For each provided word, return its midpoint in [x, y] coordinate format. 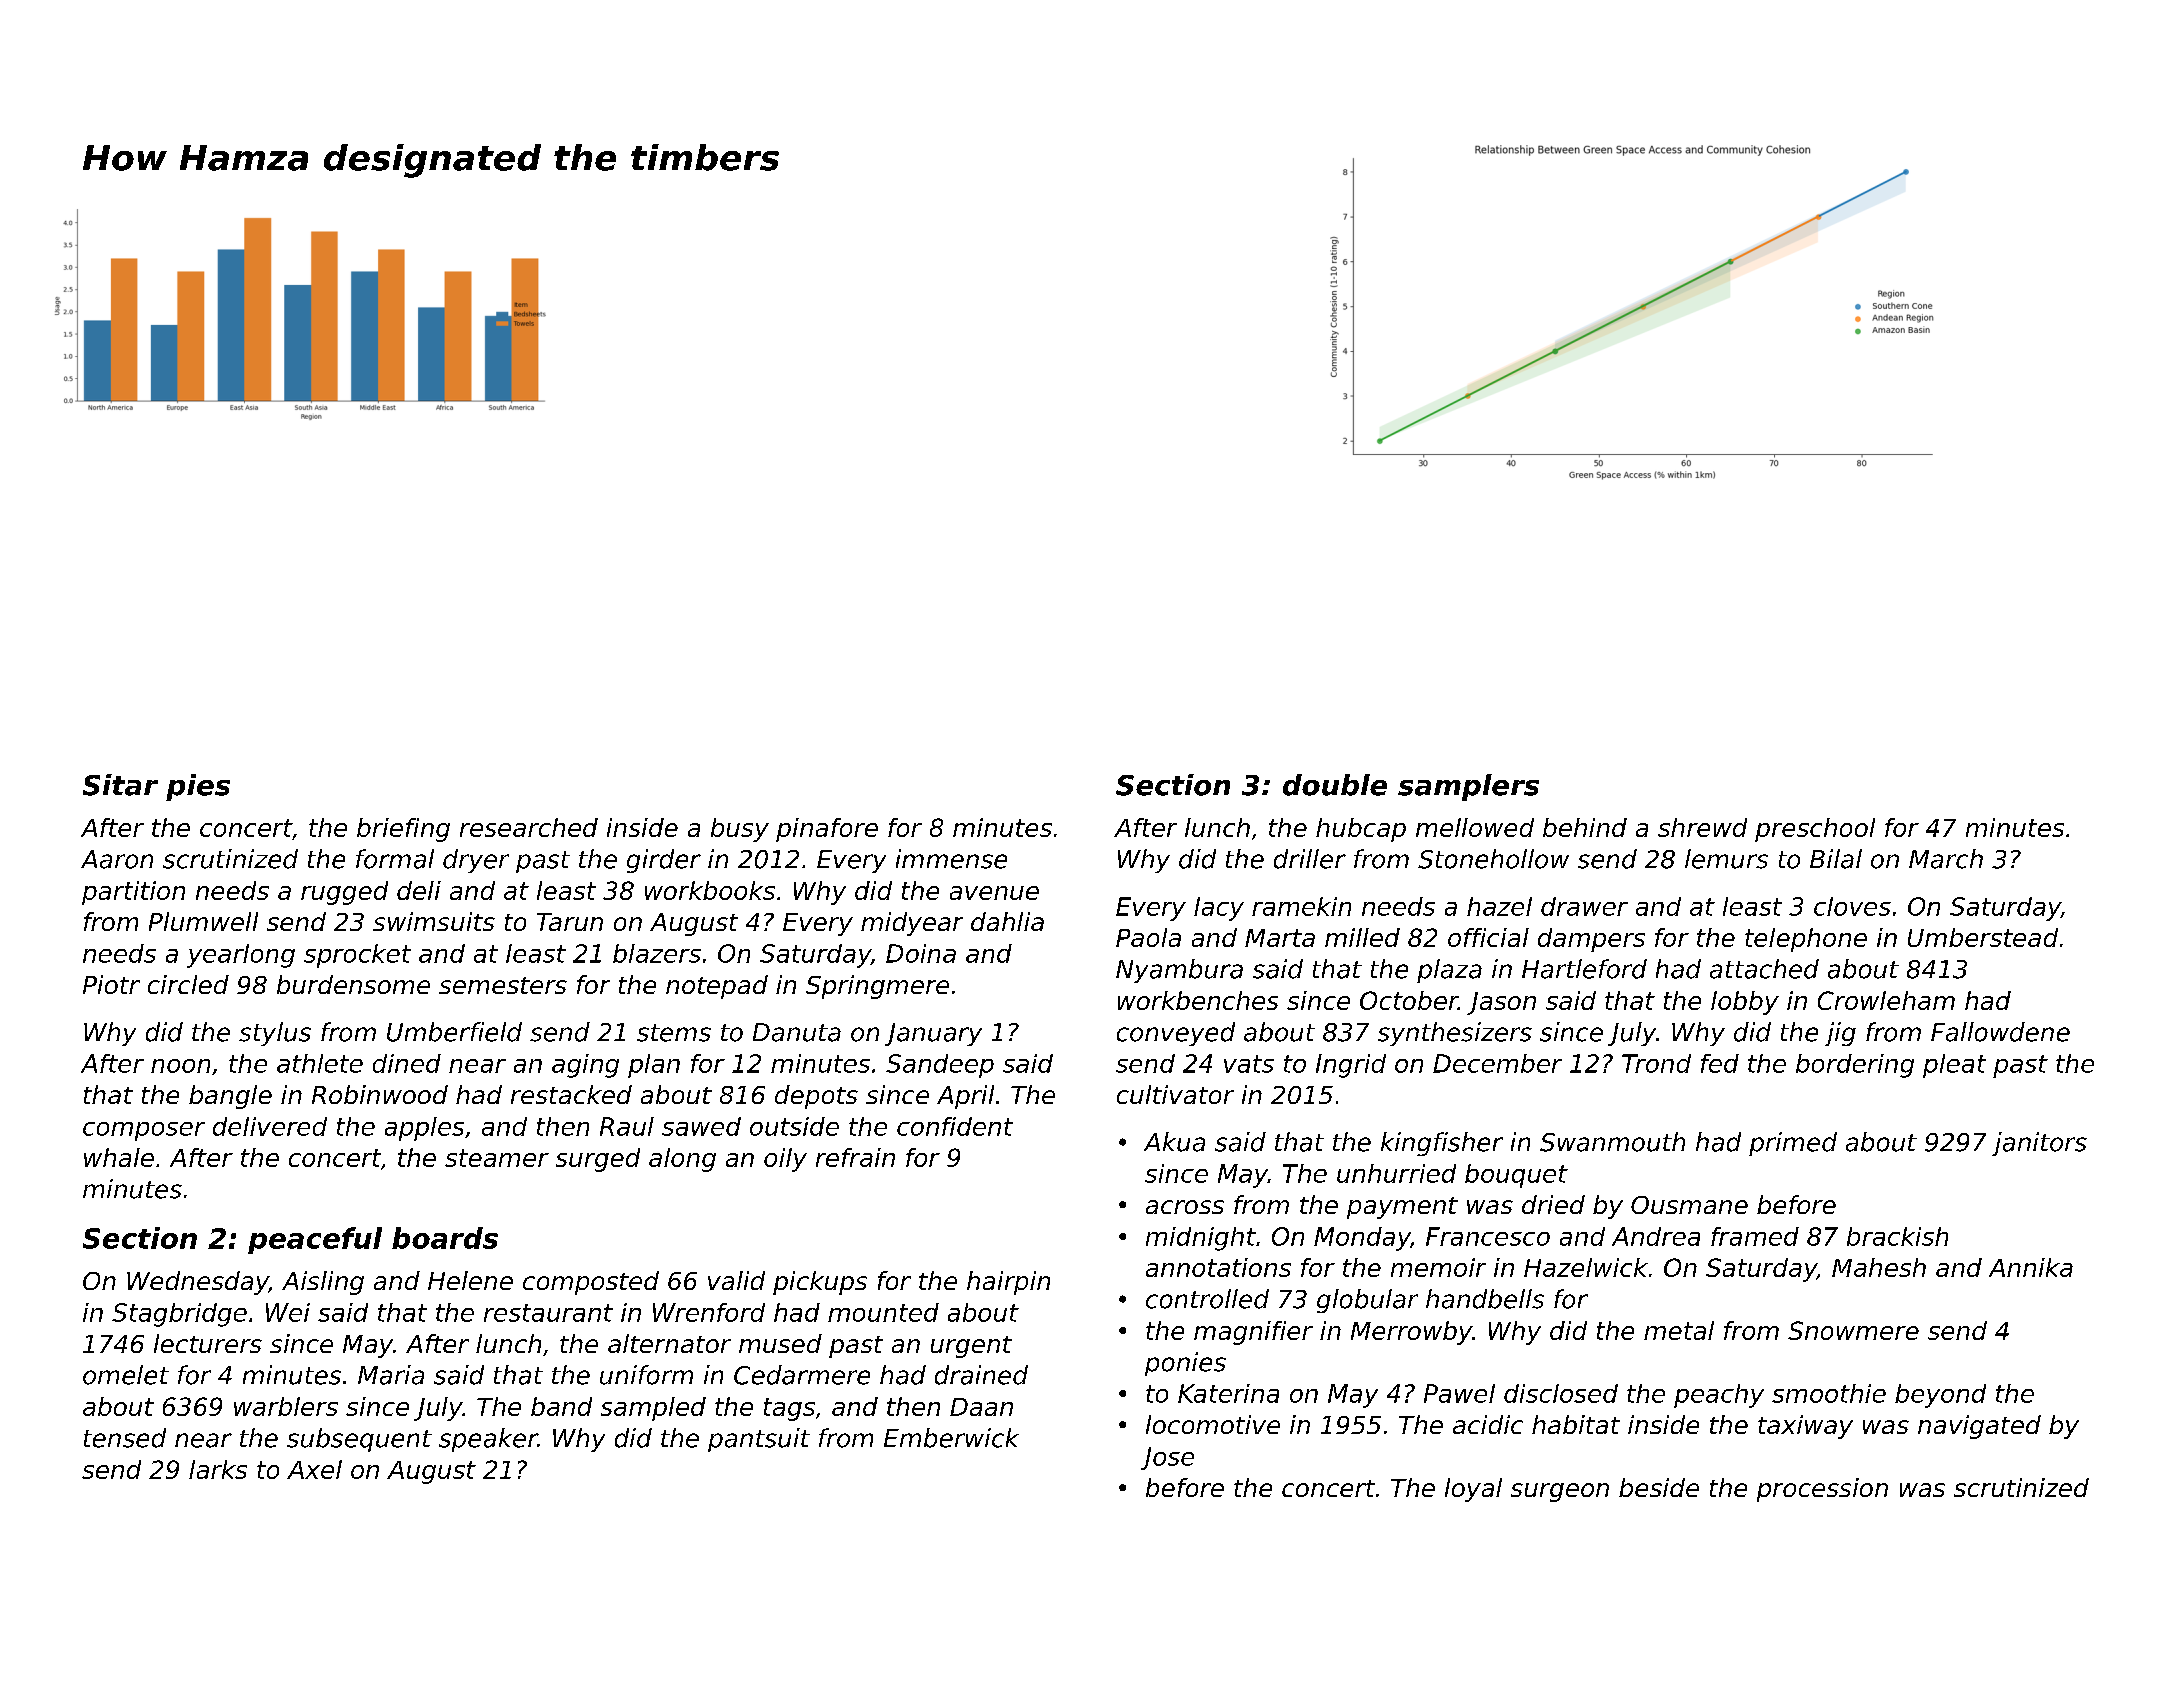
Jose [1167, 1458]
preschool [1815, 830]
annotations [1218, 1267]
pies [198, 787]
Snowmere [1853, 1330]
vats [1249, 1064]
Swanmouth [1612, 1142]
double [1335, 785]
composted [591, 1283]
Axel [314, 1469]
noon [180, 1066]
